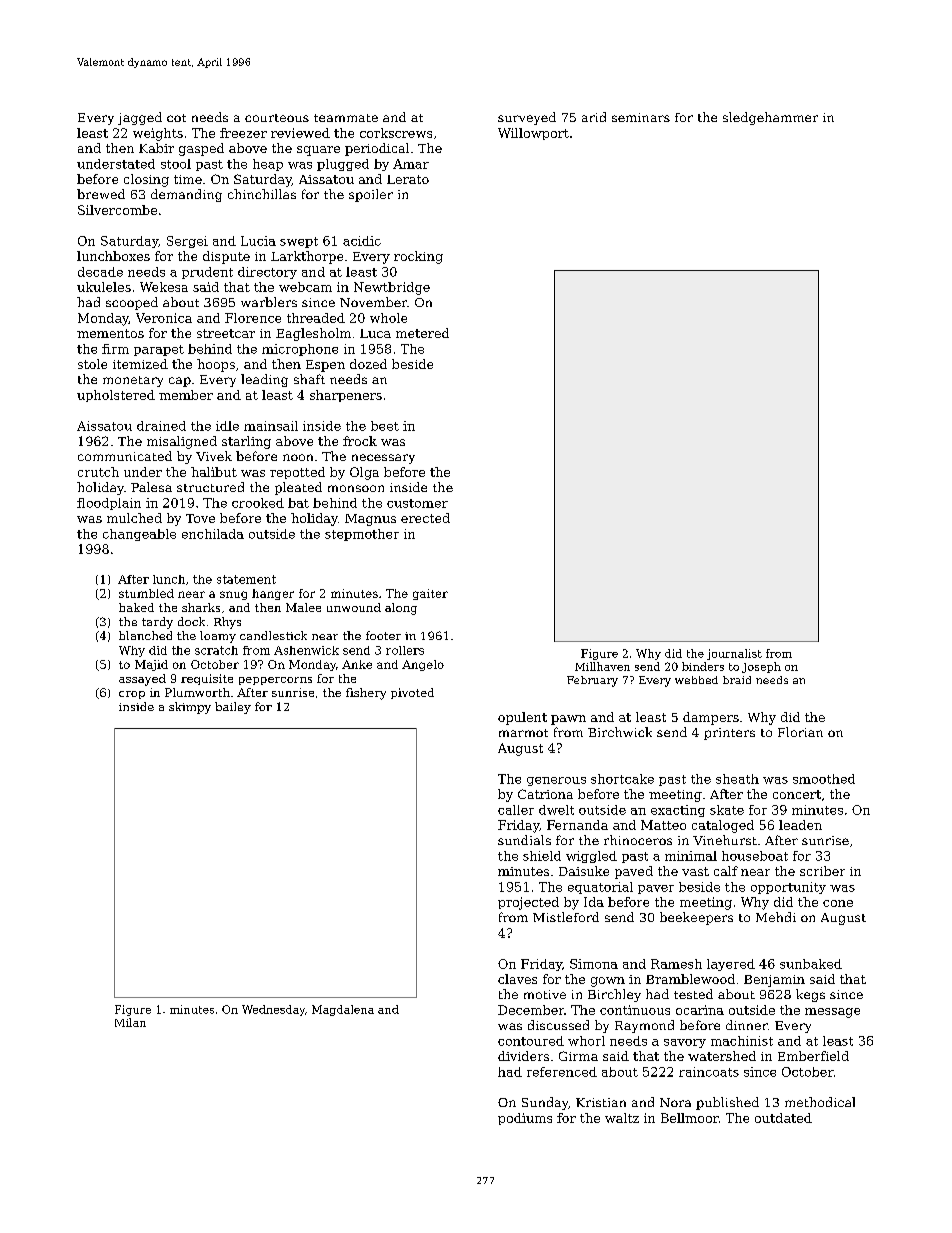 Image resolution: width=952 pixels, height=1233 pixels. I want to click on Milan, so click(130, 1022).
